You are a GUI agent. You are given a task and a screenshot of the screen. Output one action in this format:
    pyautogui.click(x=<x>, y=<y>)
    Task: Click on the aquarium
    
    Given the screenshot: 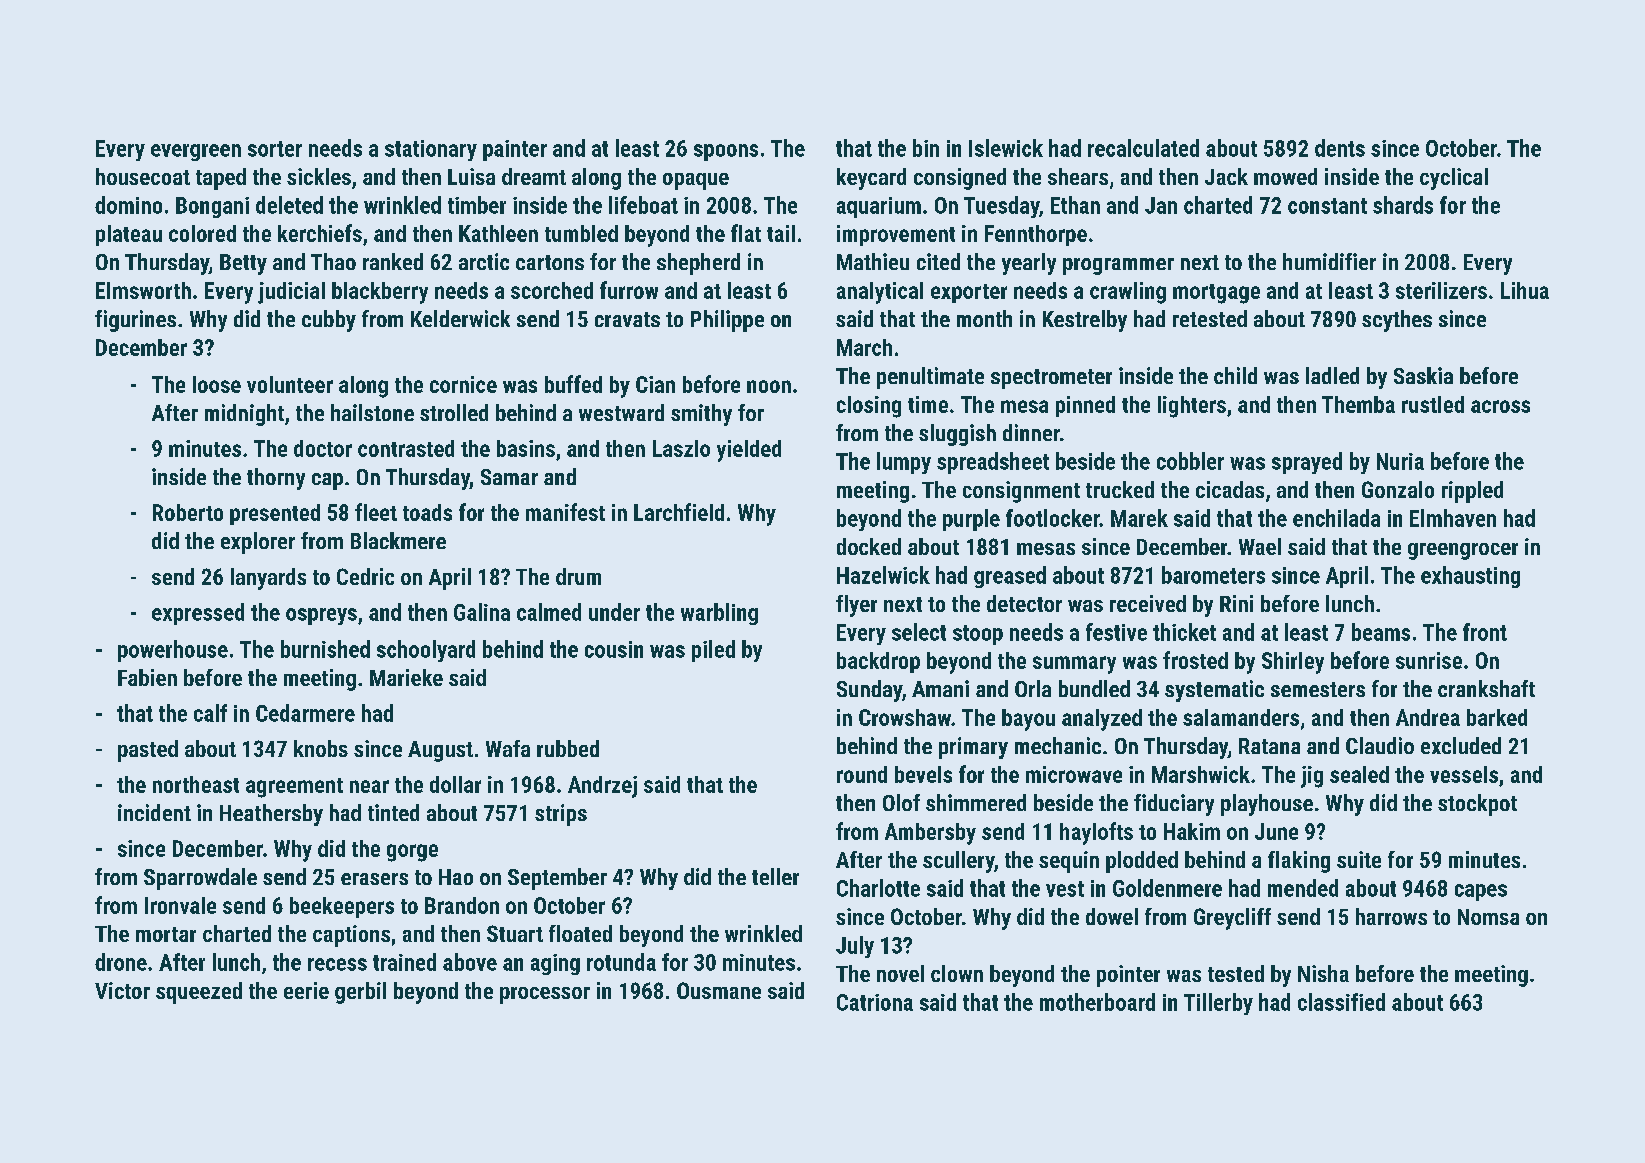 What is the action you would take?
    pyautogui.click(x=879, y=207)
